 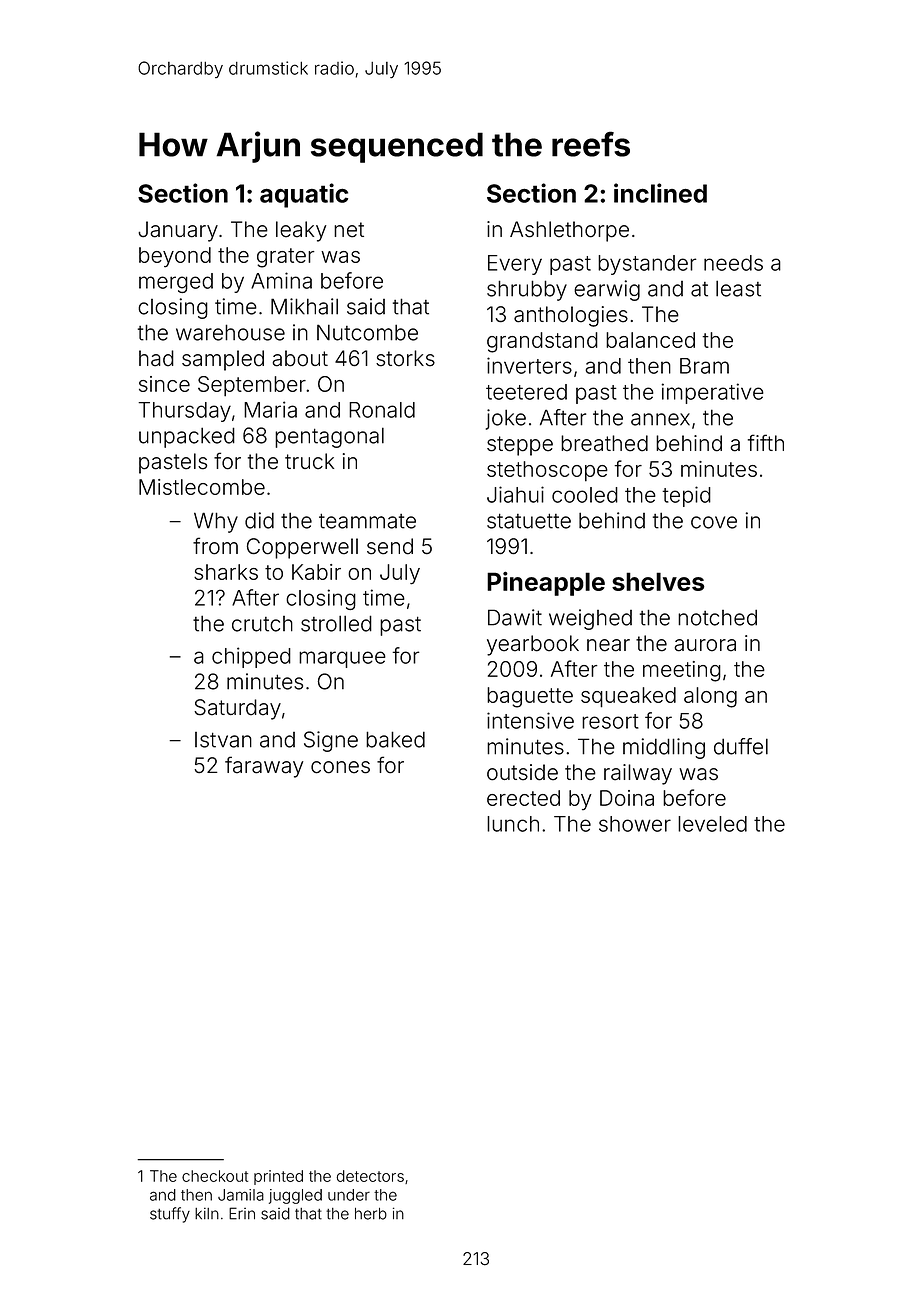 I want to click on stuffy, so click(x=170, y=1215).
